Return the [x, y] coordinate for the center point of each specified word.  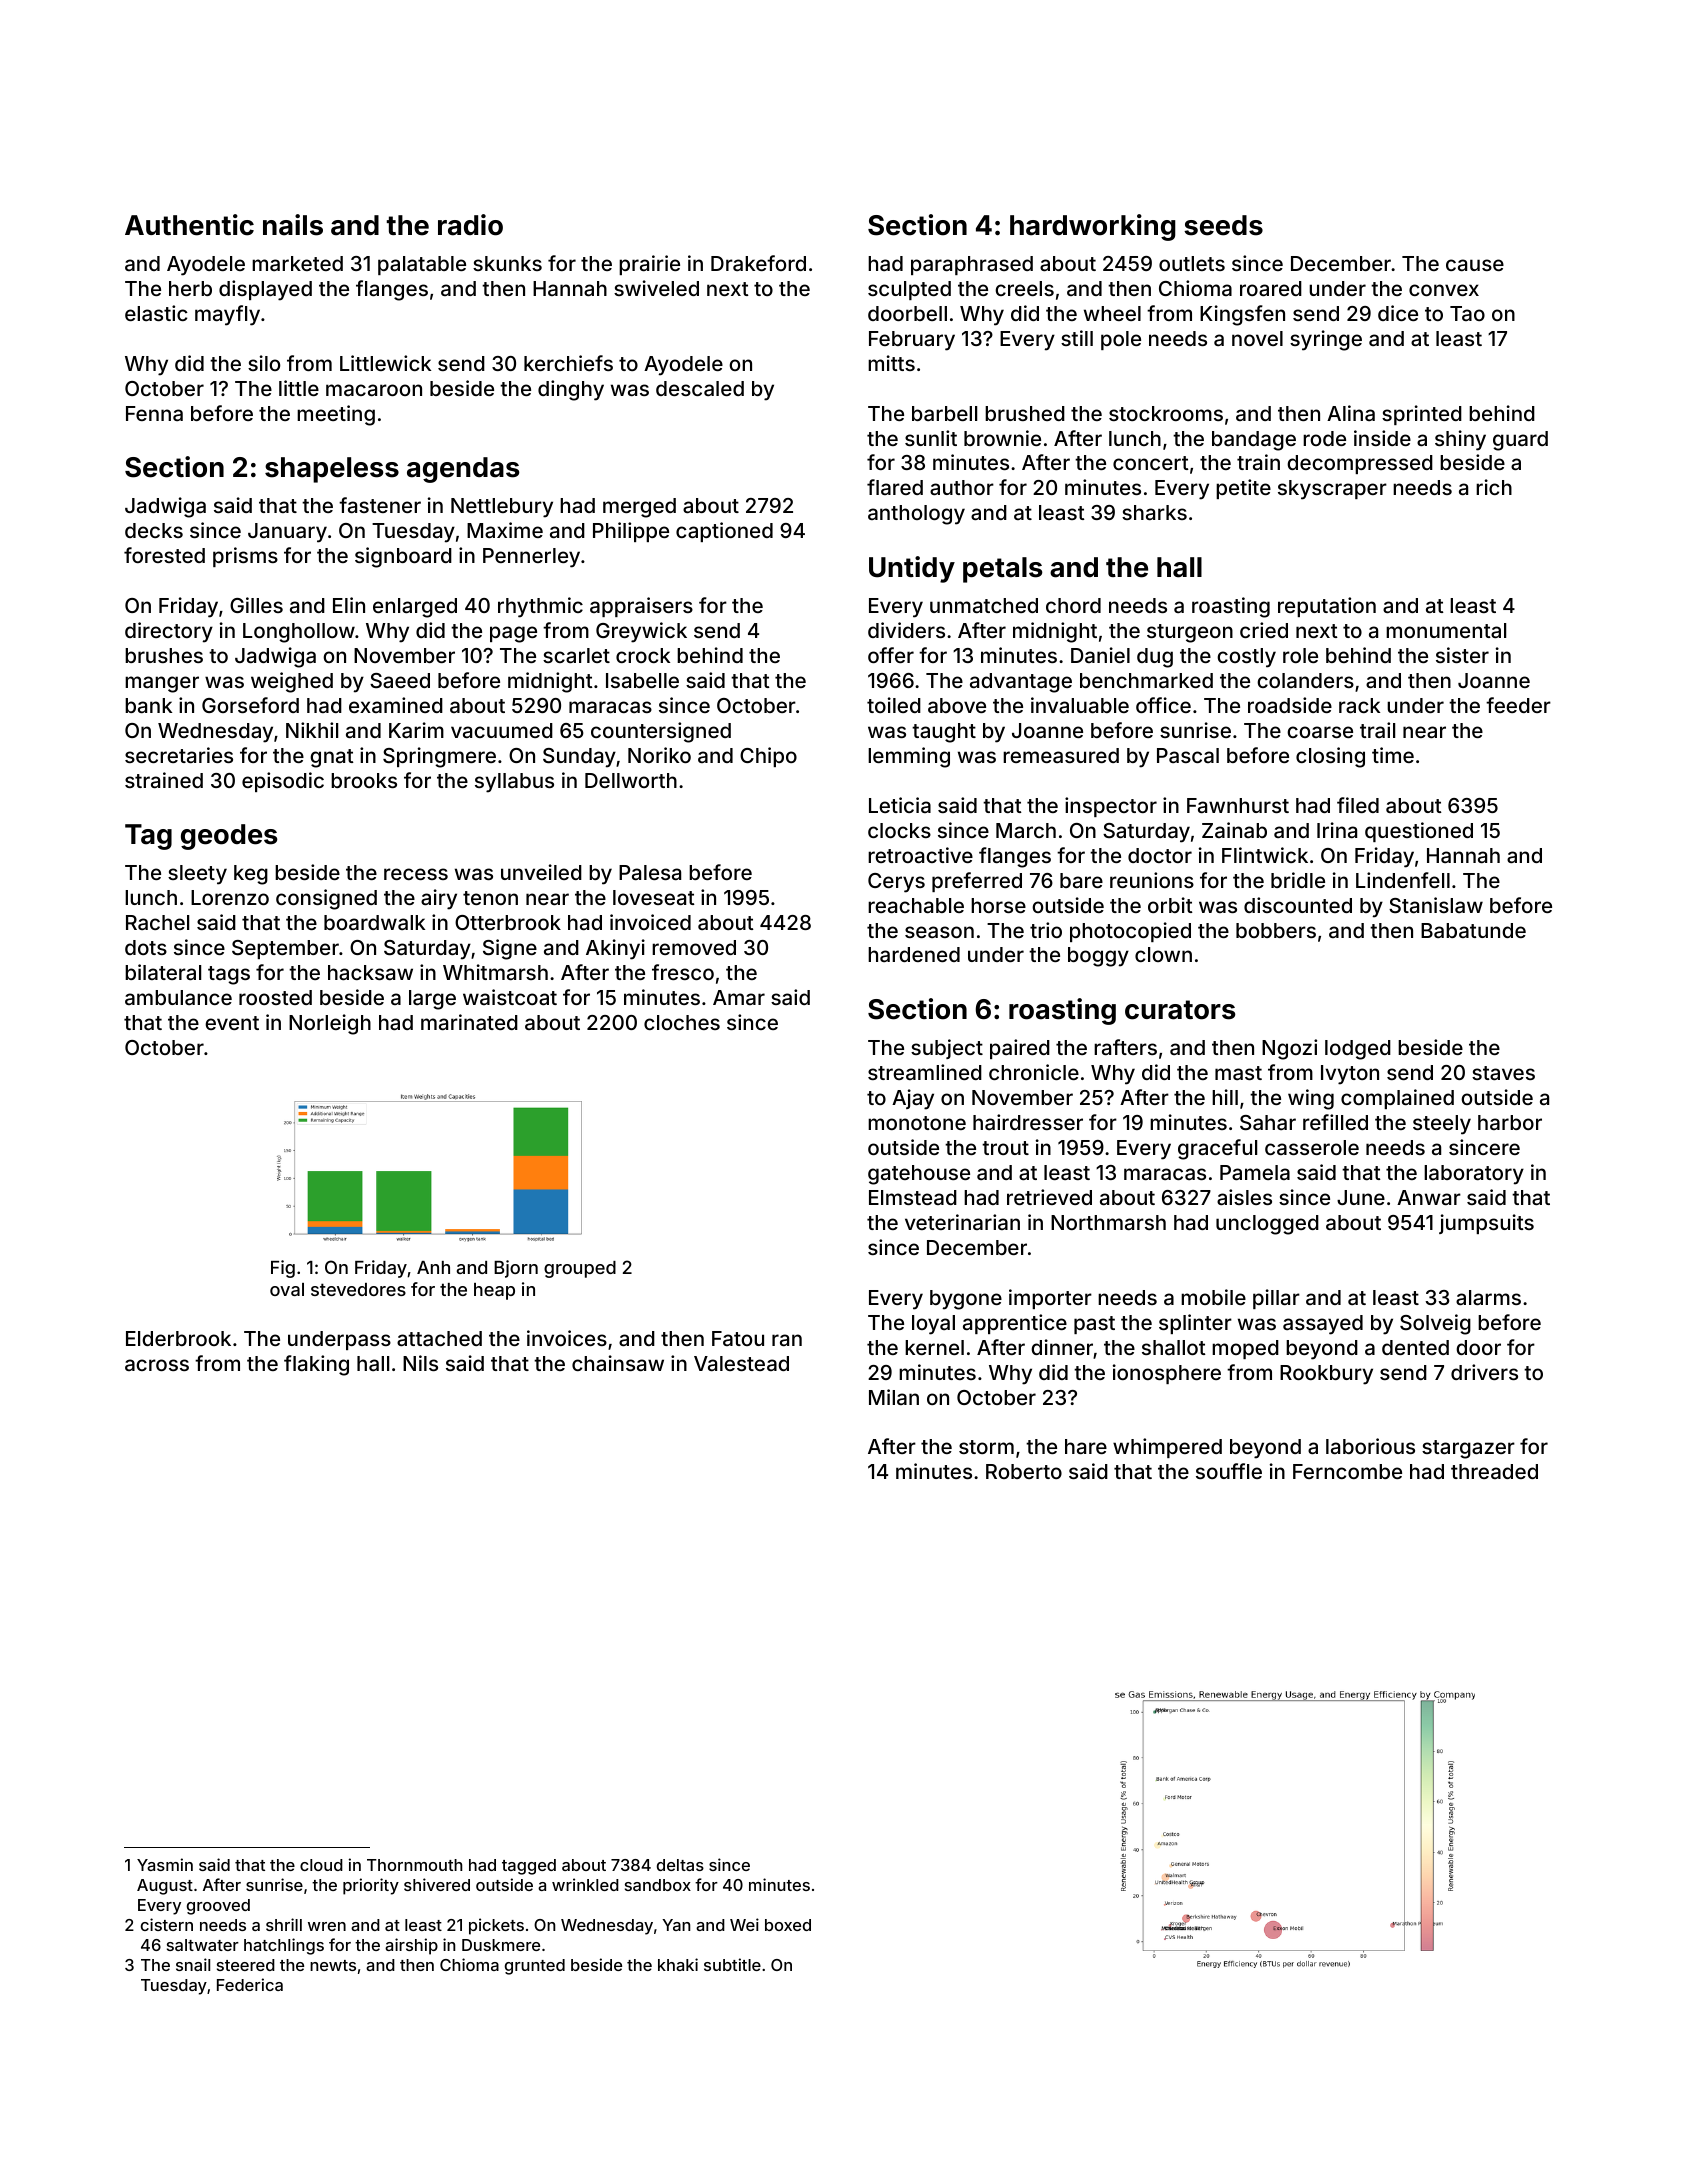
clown [1163, 954]
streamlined [925, 1072]
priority [371, 1886]
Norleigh [330, 1024]
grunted [535, 1967]
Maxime [505, 530]
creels [1024, 288]
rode [1324, 438]
